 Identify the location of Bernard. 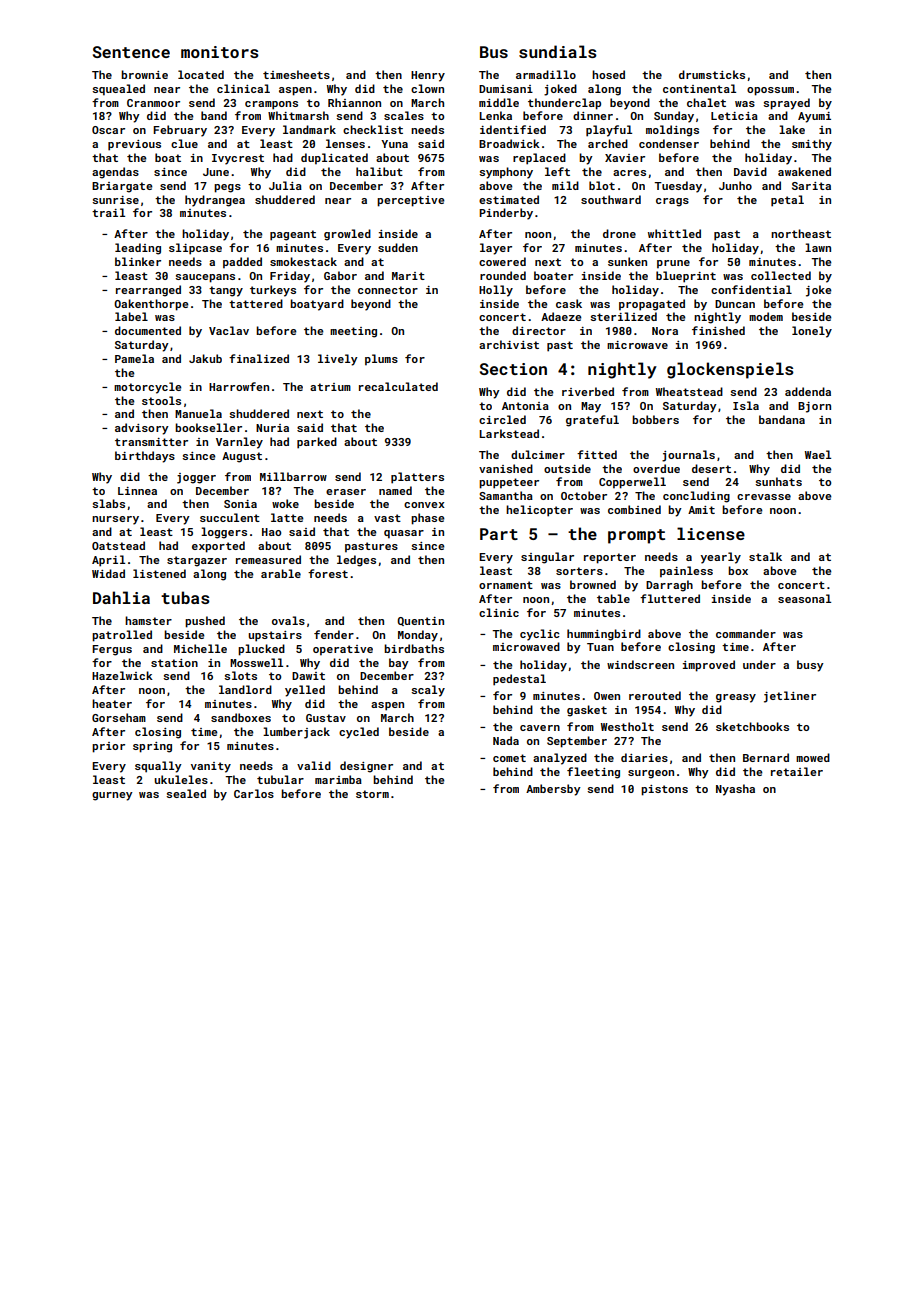
(766, 757).
